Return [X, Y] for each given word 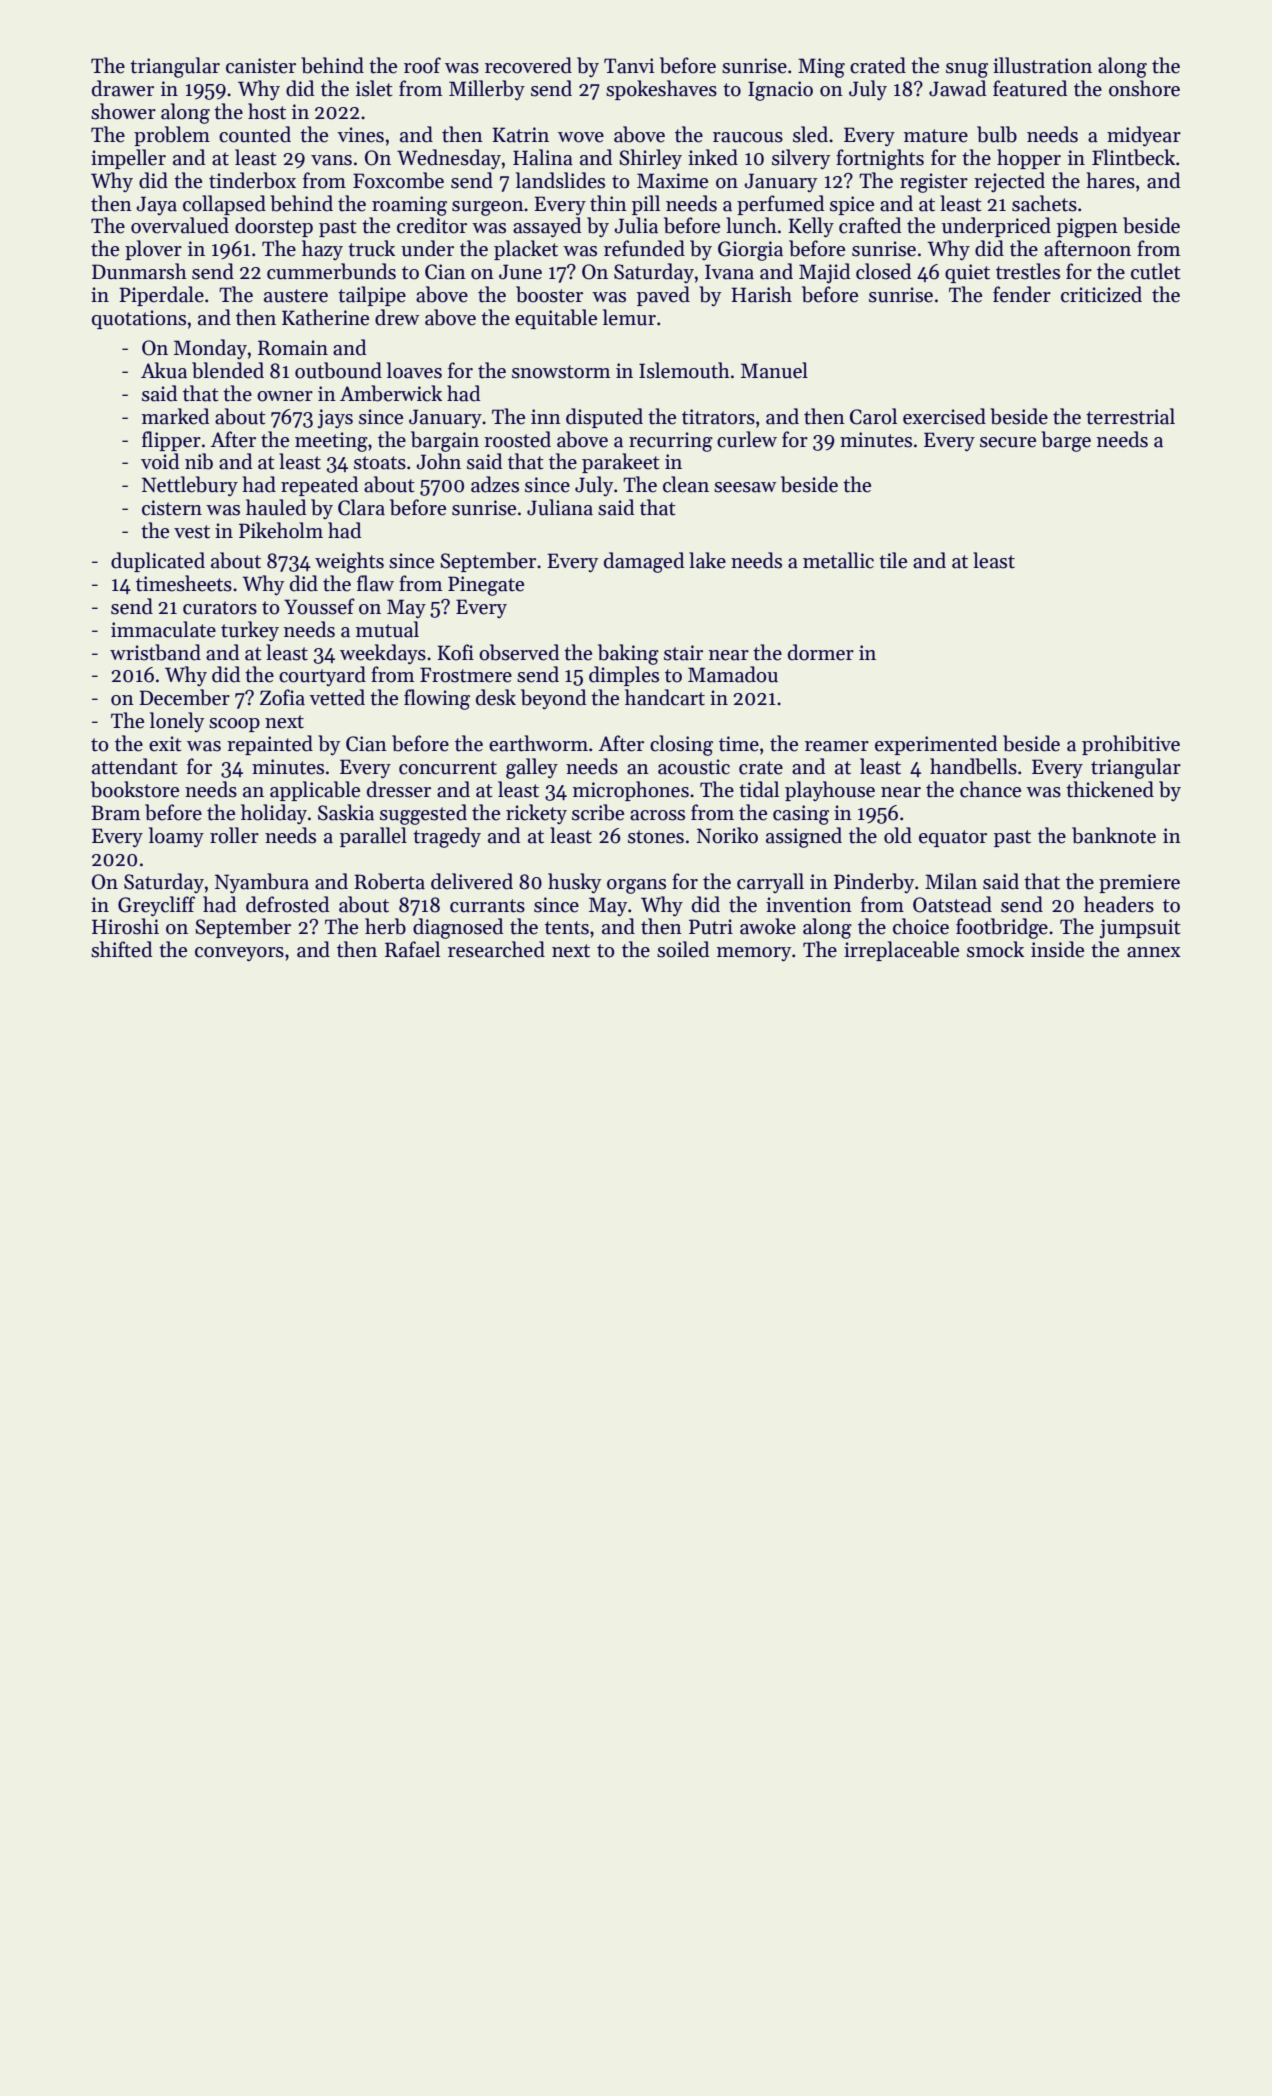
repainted [270, 745]
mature [936, 136]
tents [567, 928]
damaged [644, 562]
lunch [751, 225]
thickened [1110, 789]
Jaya [156, 205]
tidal [759, 789]
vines [360, 135]
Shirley [650, 159]
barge [1066, 441]
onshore [1144, 88]
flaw [375, 583]
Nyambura [262, 883]
